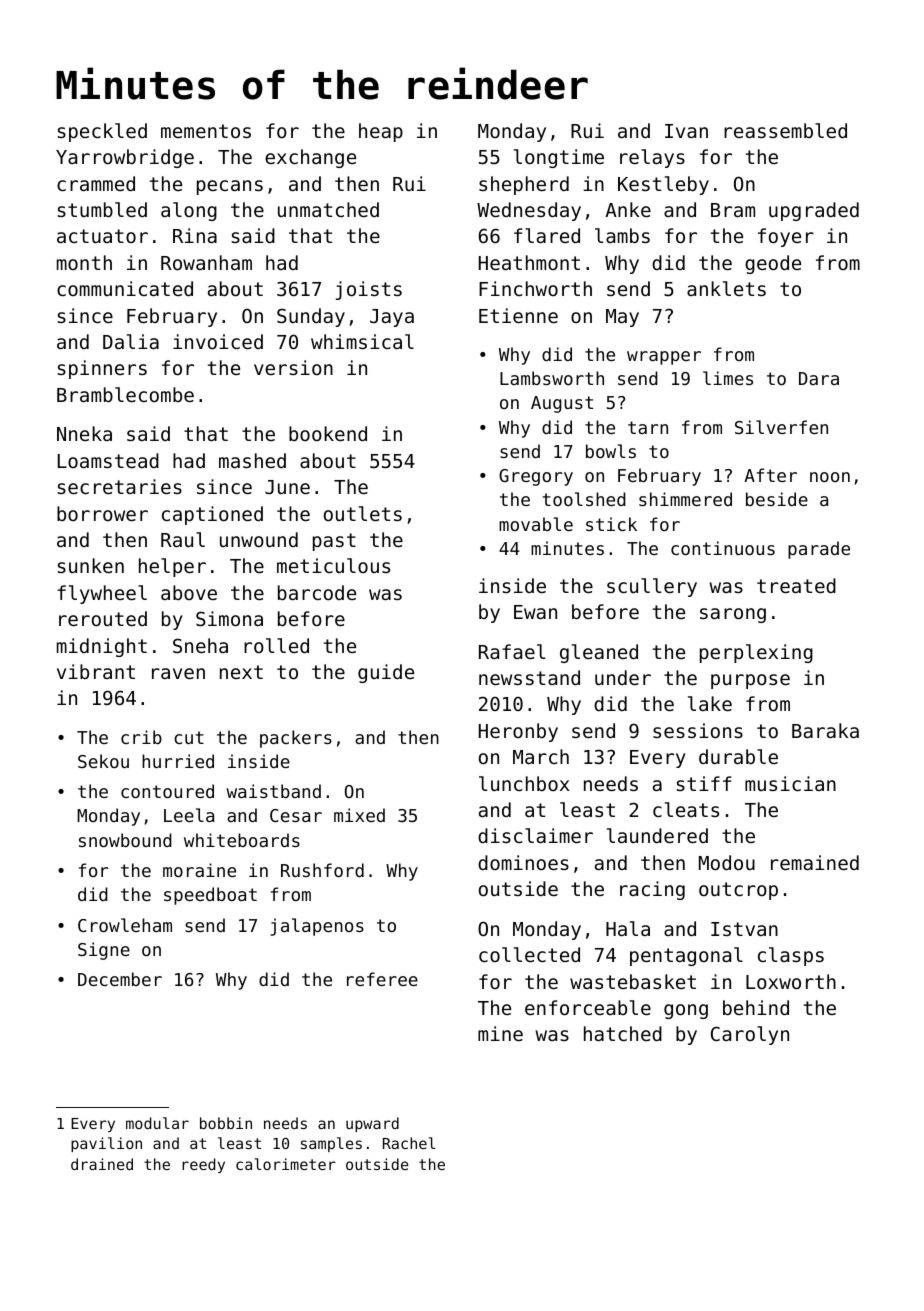 Image resolution: width=924 pixels, height=1311 pixels. Describe the element at coordinates (819, 378) in the screenshot. I see `Dara` at that location.
